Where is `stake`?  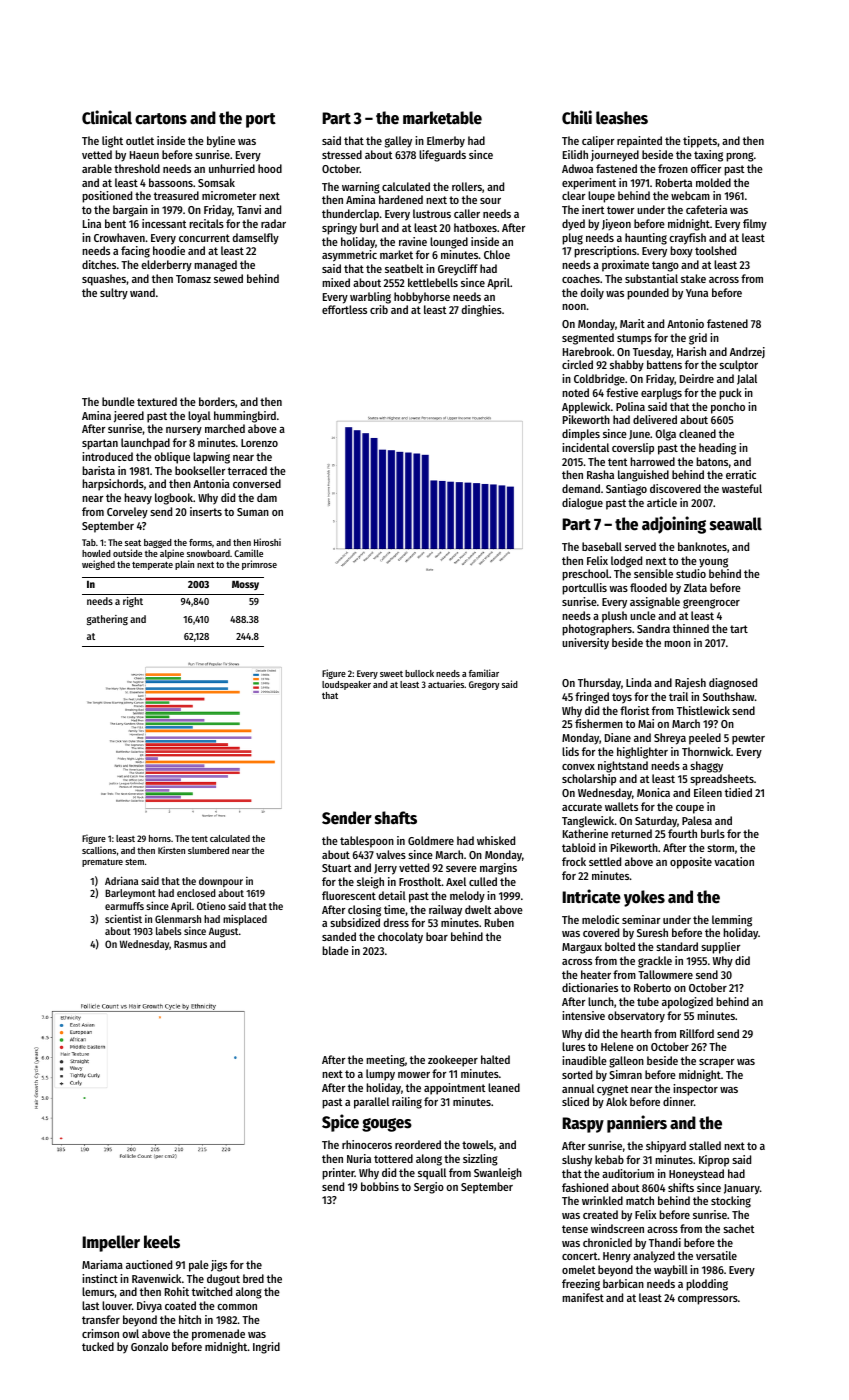
stake is located at coordinates (693, 278).
